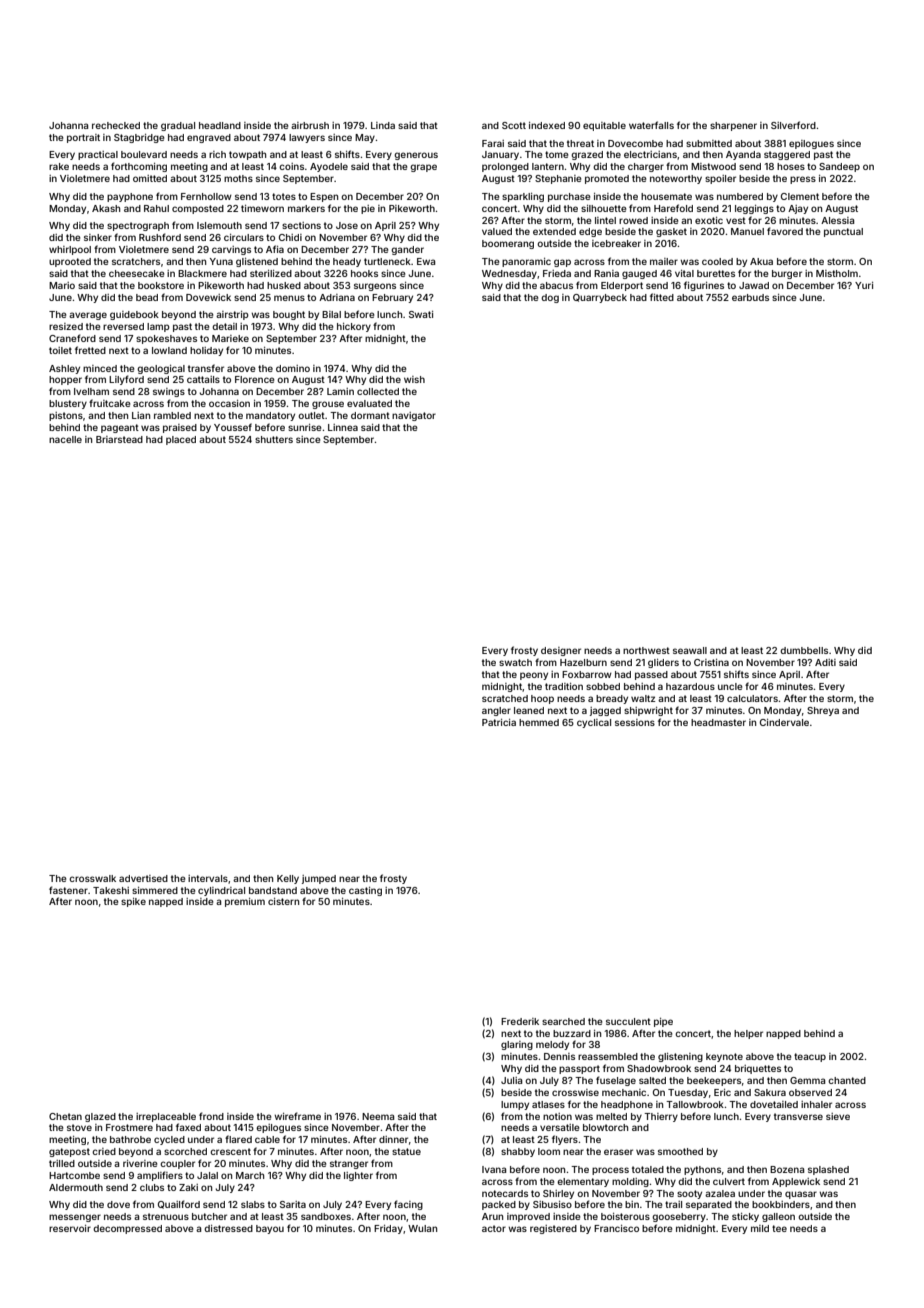 This document has width=924, height=1308. I want to click on Linda, so click(383, 125).
